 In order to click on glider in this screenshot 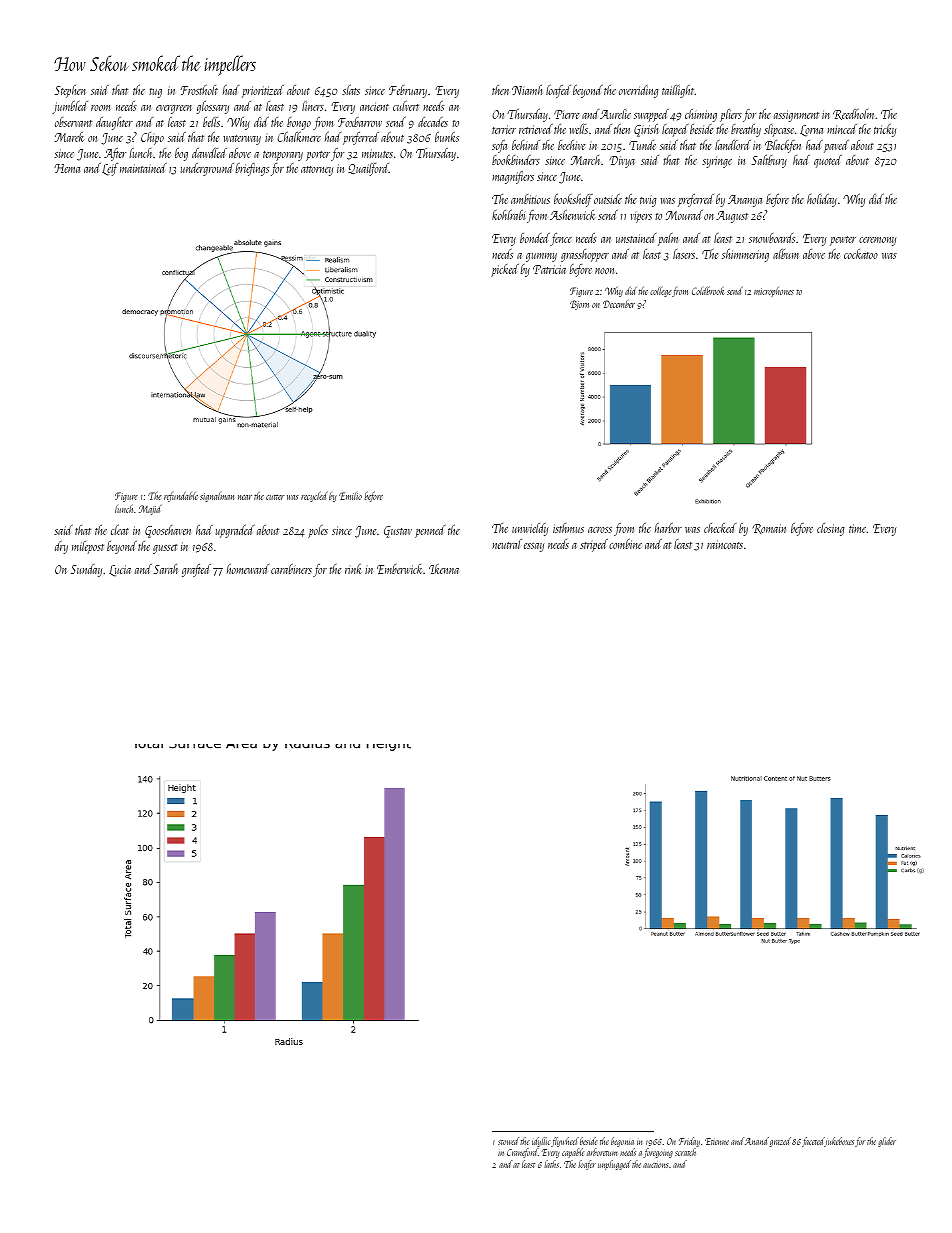, I will do `click(887, 1142)`.
